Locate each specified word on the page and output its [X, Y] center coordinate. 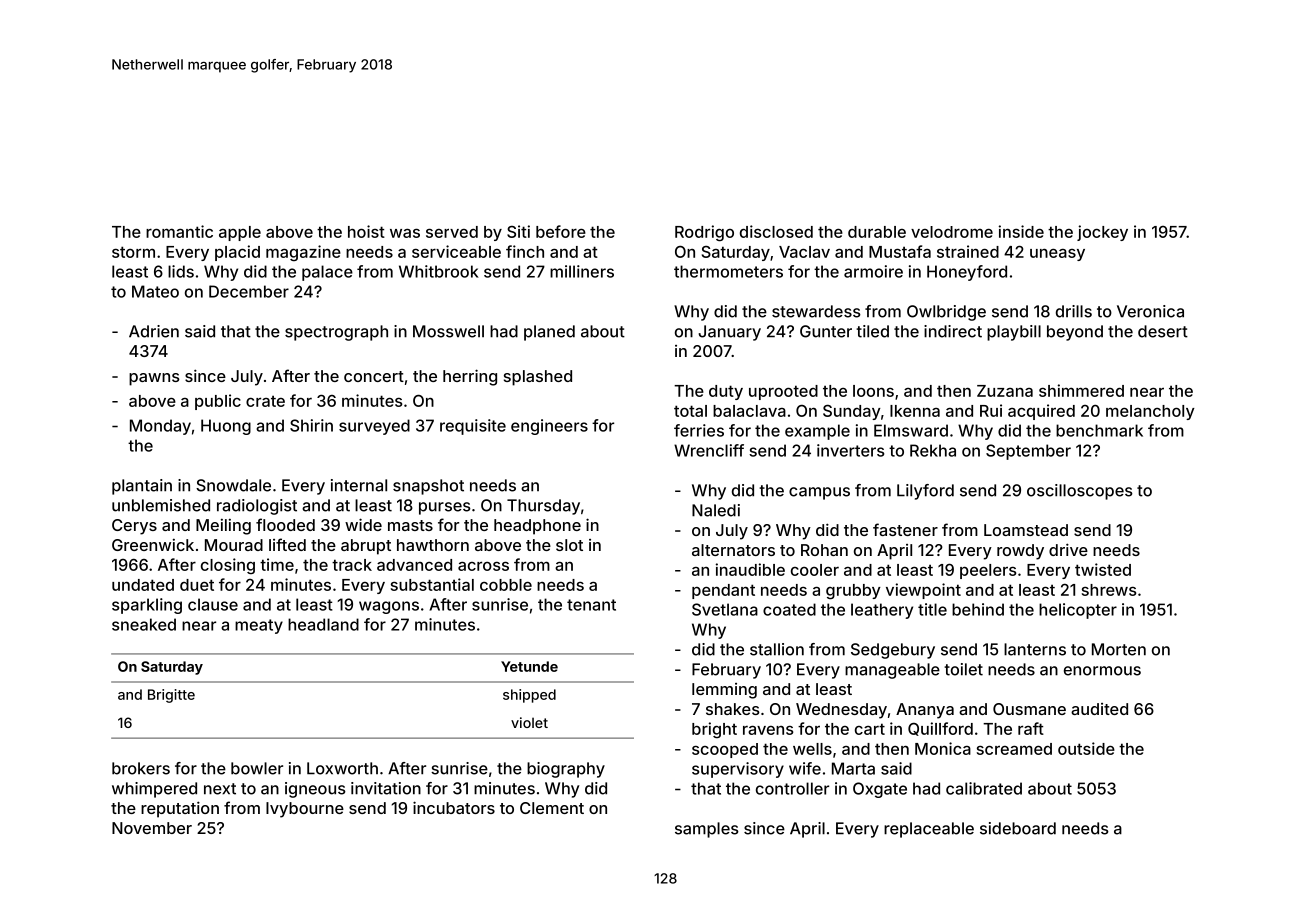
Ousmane [1029, 709]
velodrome [952, 232]
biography [566, 770]
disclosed [776, 231]
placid [237, 253]
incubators [454, 807]
